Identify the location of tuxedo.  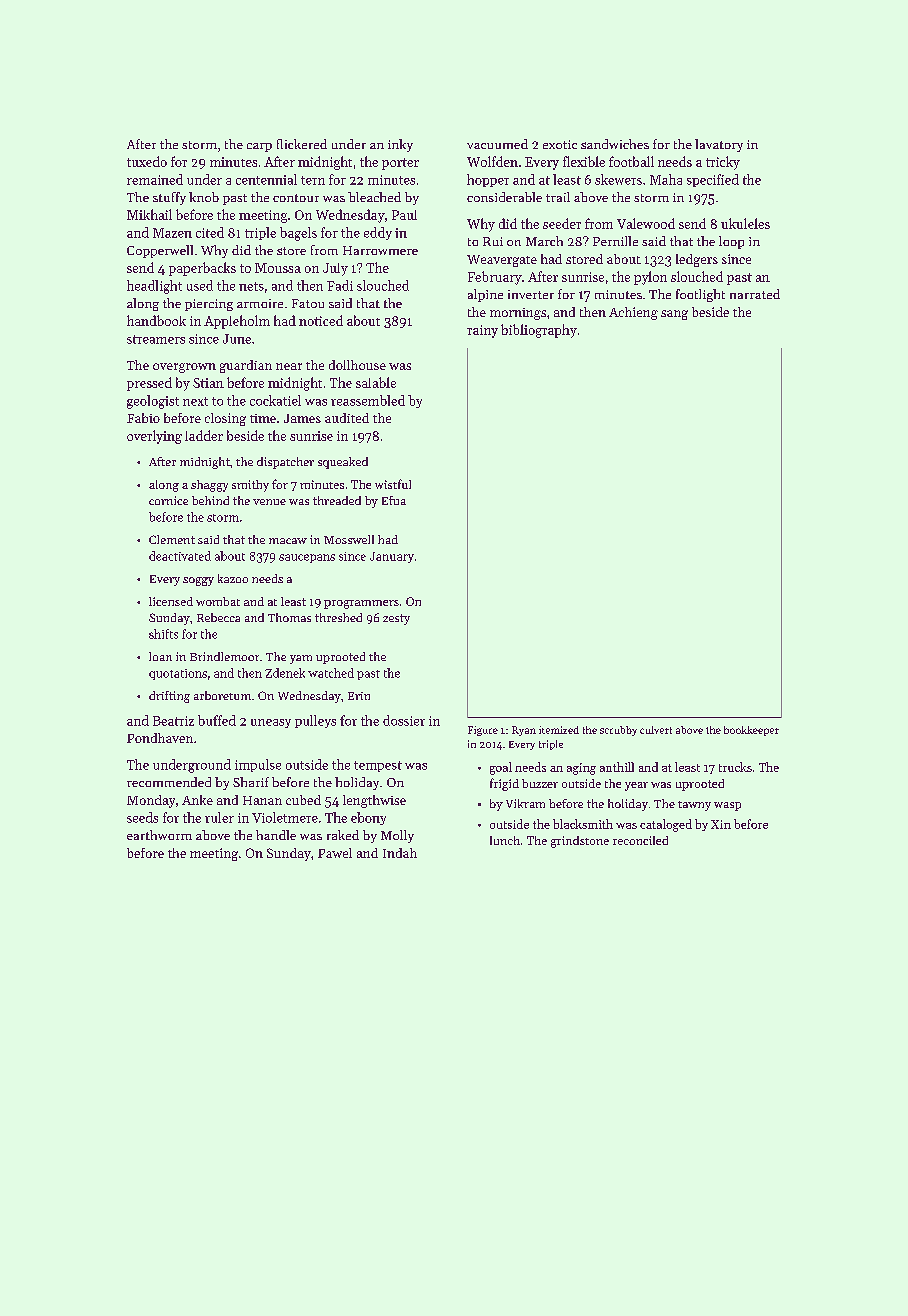
(147, 161).
